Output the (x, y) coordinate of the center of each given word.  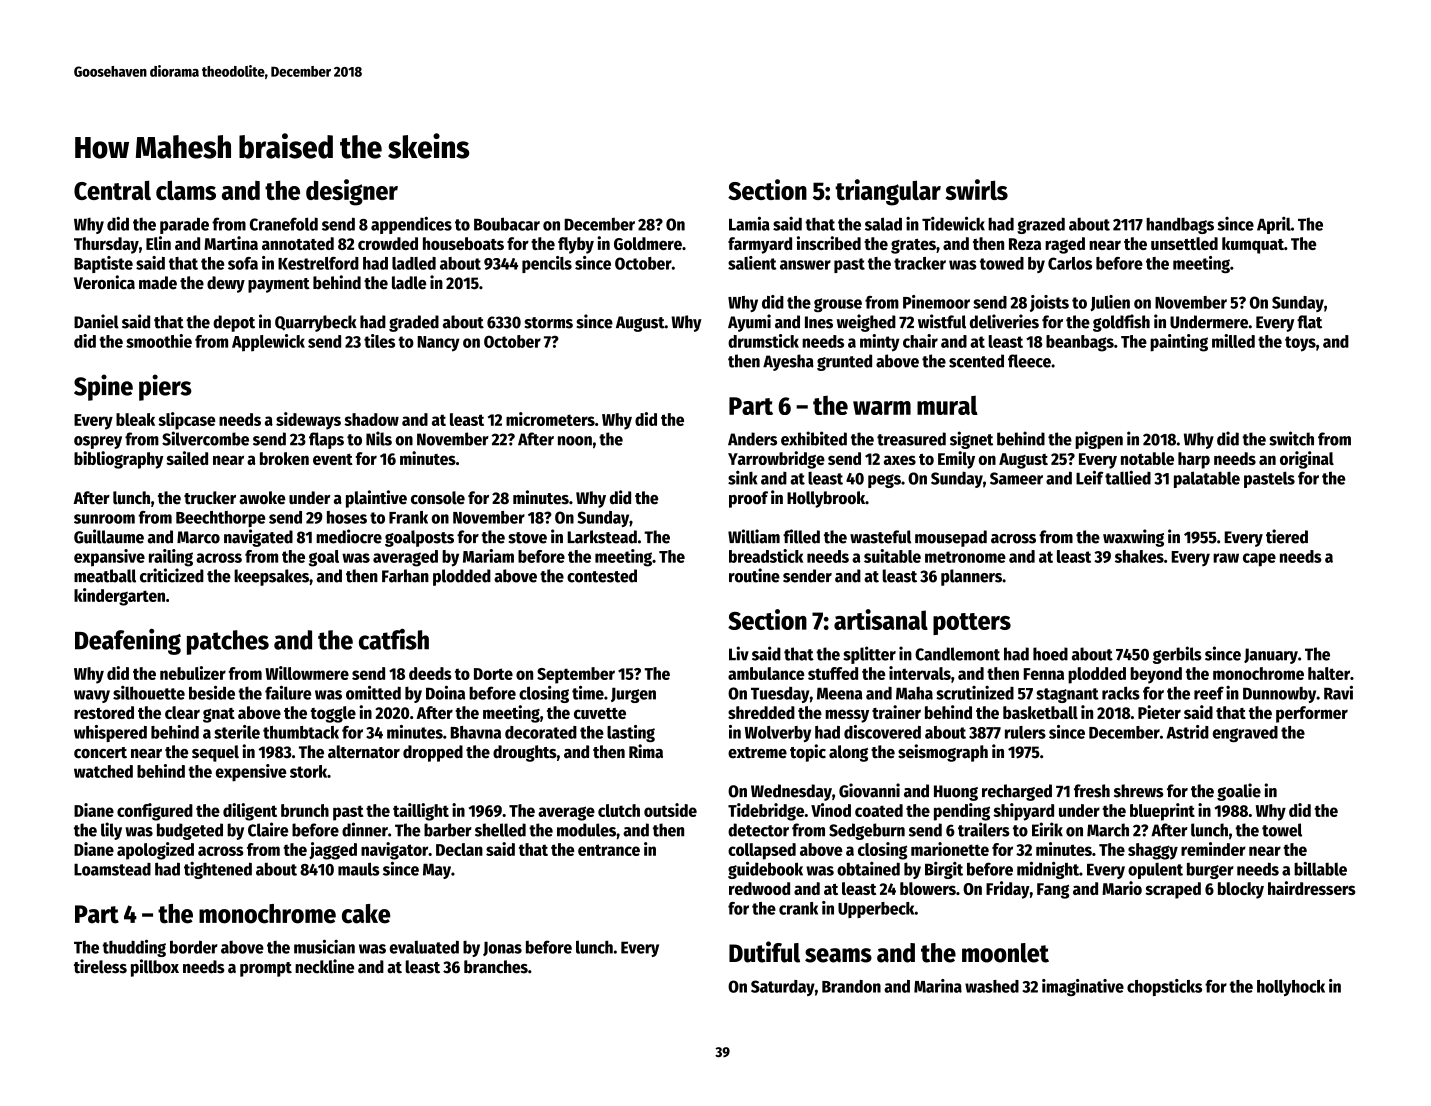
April (1274, 225)
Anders (752, 439)
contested (602, 576)
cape (1259, 560)
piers (165, 387)
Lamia (749, 223)
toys (1300, 344)
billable (1320, 868)
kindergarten (119, 597)
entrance (609, 850)
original (1307, 460)
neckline (324, 966)
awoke (262, 498)
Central (112, 190)
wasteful (880, 537)
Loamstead (112, 869)
